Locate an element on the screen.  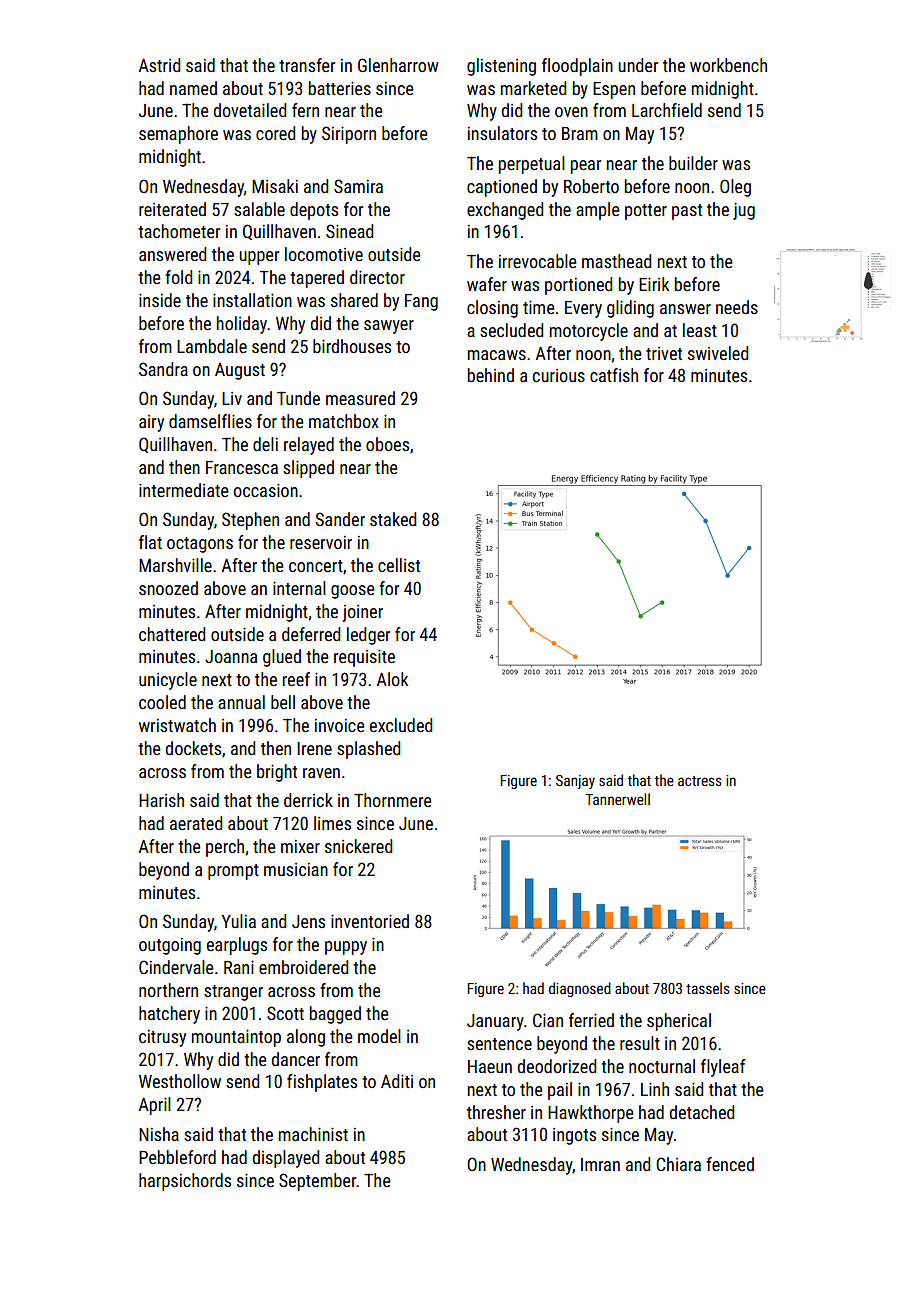
transfer is located at coordinates (307, 65).
